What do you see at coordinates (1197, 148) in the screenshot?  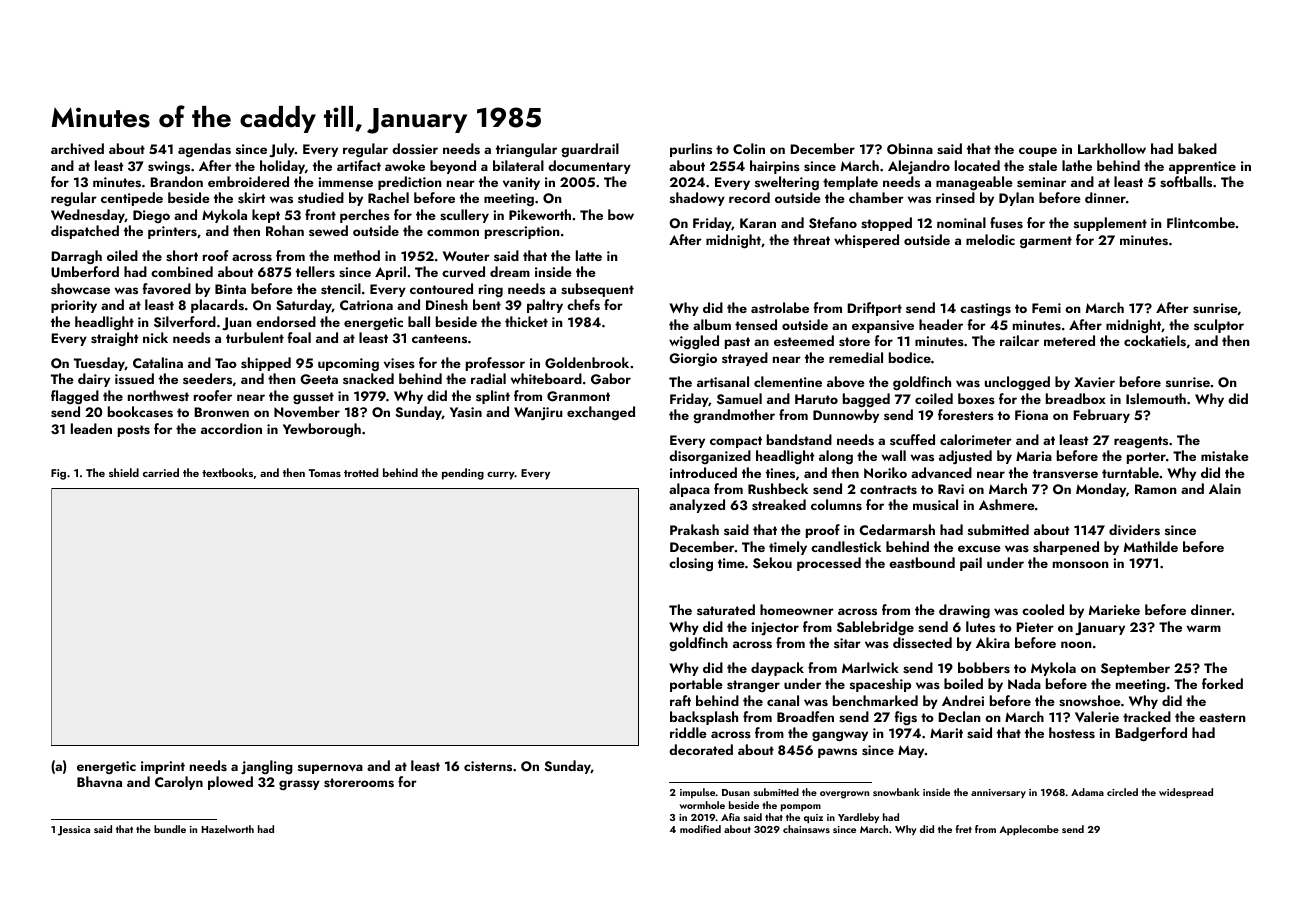 I see `baked` at bounding box center [1197, 148].
